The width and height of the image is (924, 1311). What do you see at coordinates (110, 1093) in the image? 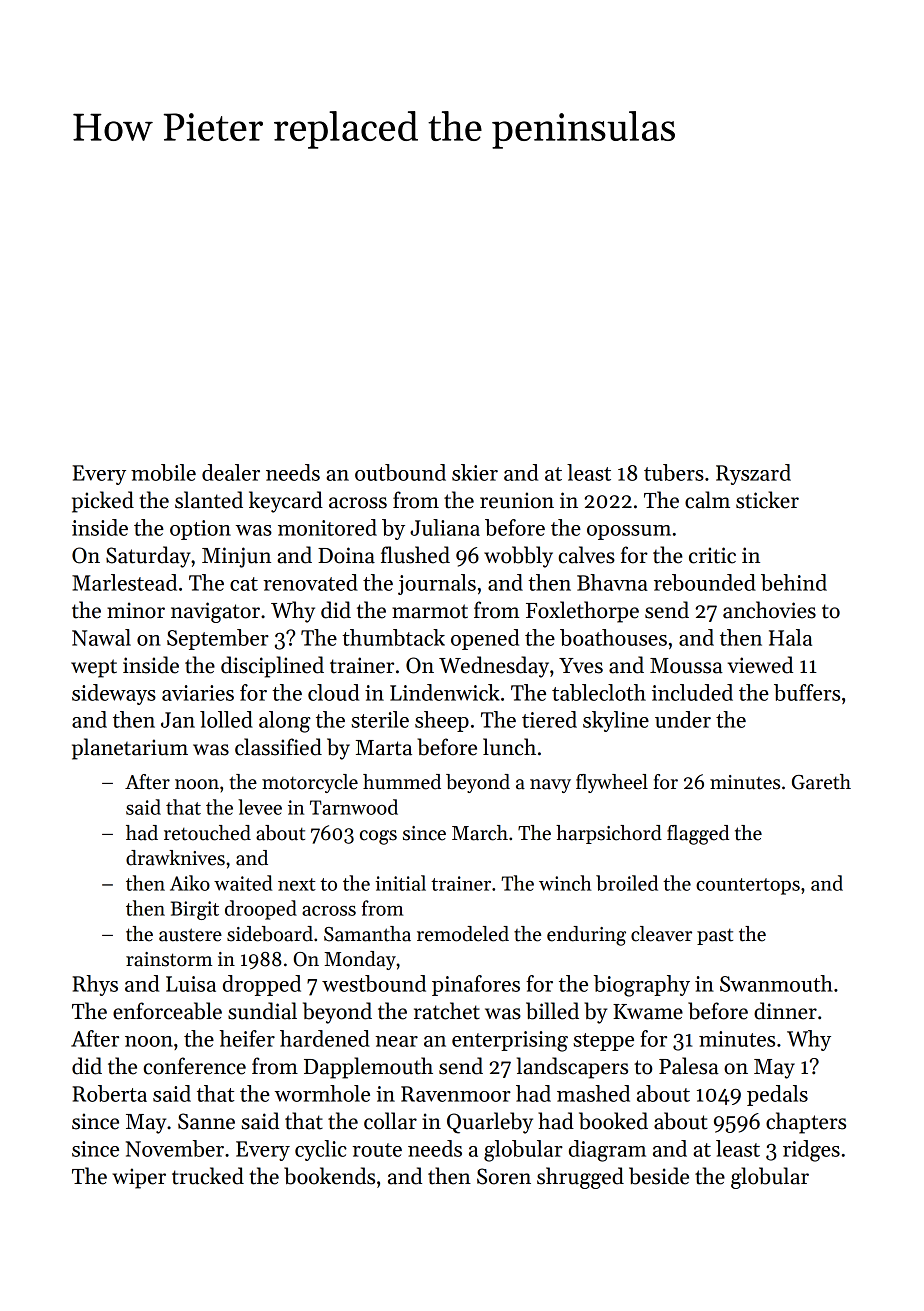
I see `Roberta` at bounding box center [110, 1093].
